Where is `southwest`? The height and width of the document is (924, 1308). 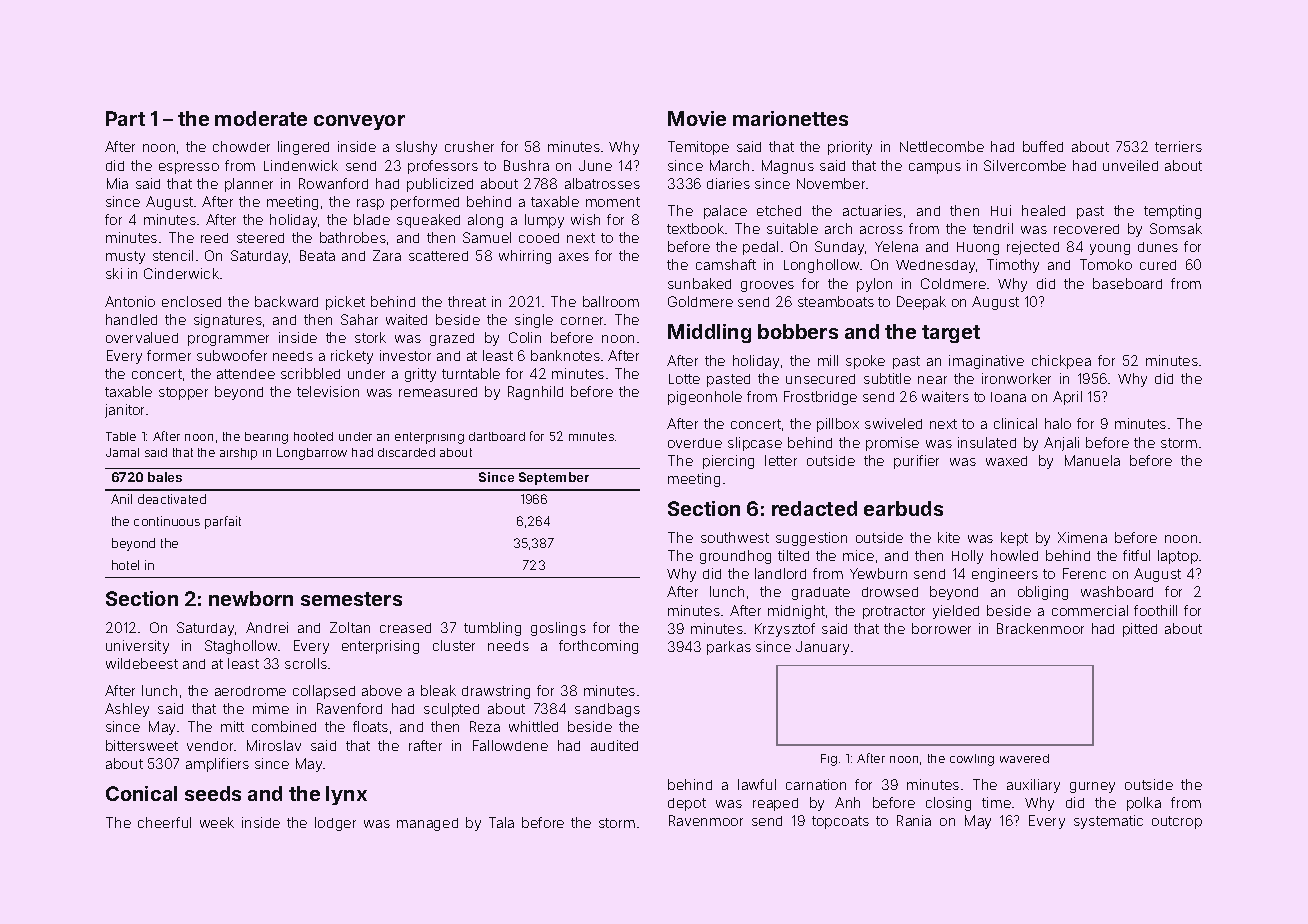 southwest is located at coordinates (735, 537).
